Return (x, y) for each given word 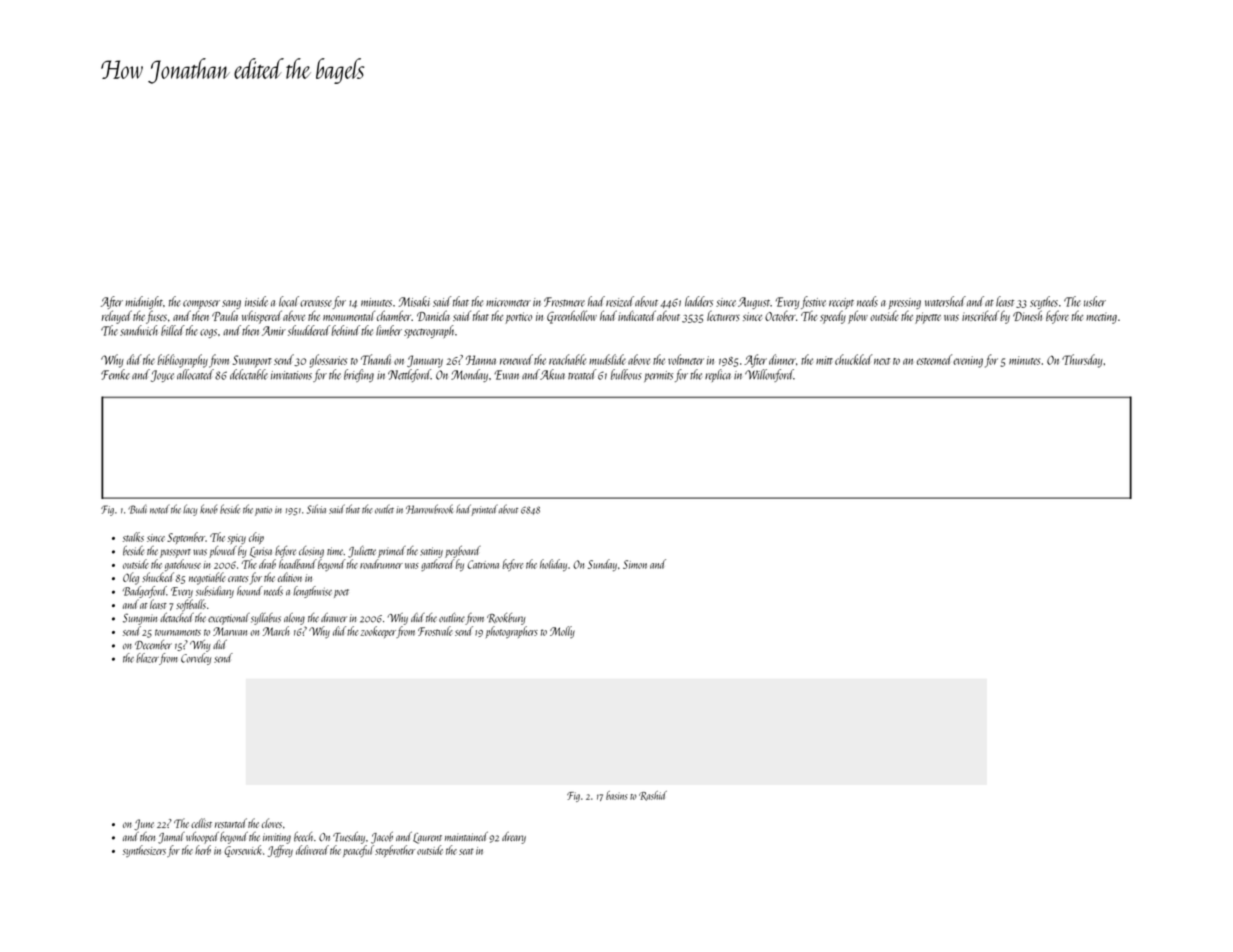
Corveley (196, 659)
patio (263, 511)
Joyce (162, 376)
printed (485, 510)
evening (968, 362)
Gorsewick (243, 851)
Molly (562, 632)
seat (466, 851)
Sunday (602, 565)
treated (582, 374)
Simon (635, 564)
